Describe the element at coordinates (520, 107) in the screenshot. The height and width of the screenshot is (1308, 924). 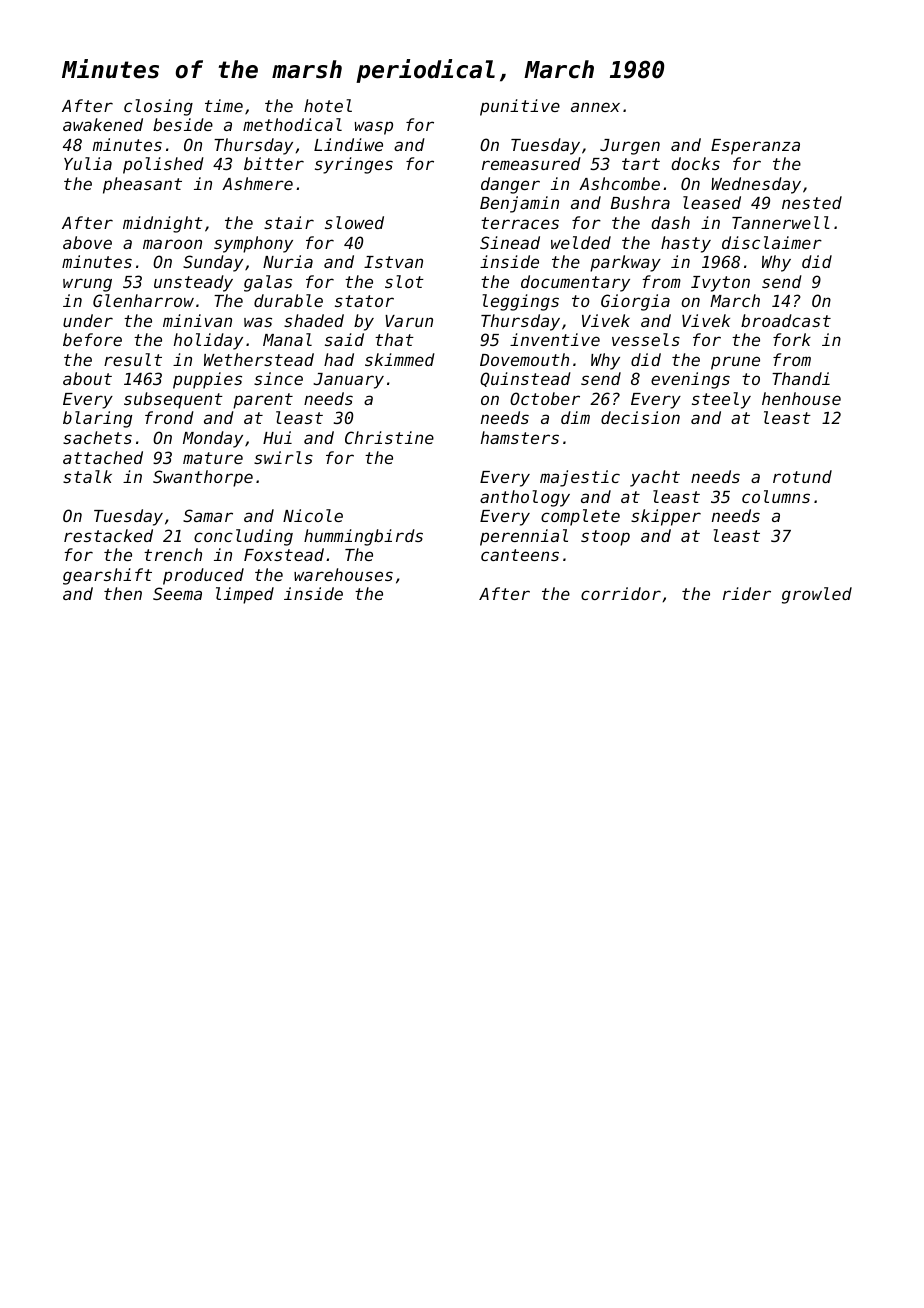
I see `punitive` at that location.
